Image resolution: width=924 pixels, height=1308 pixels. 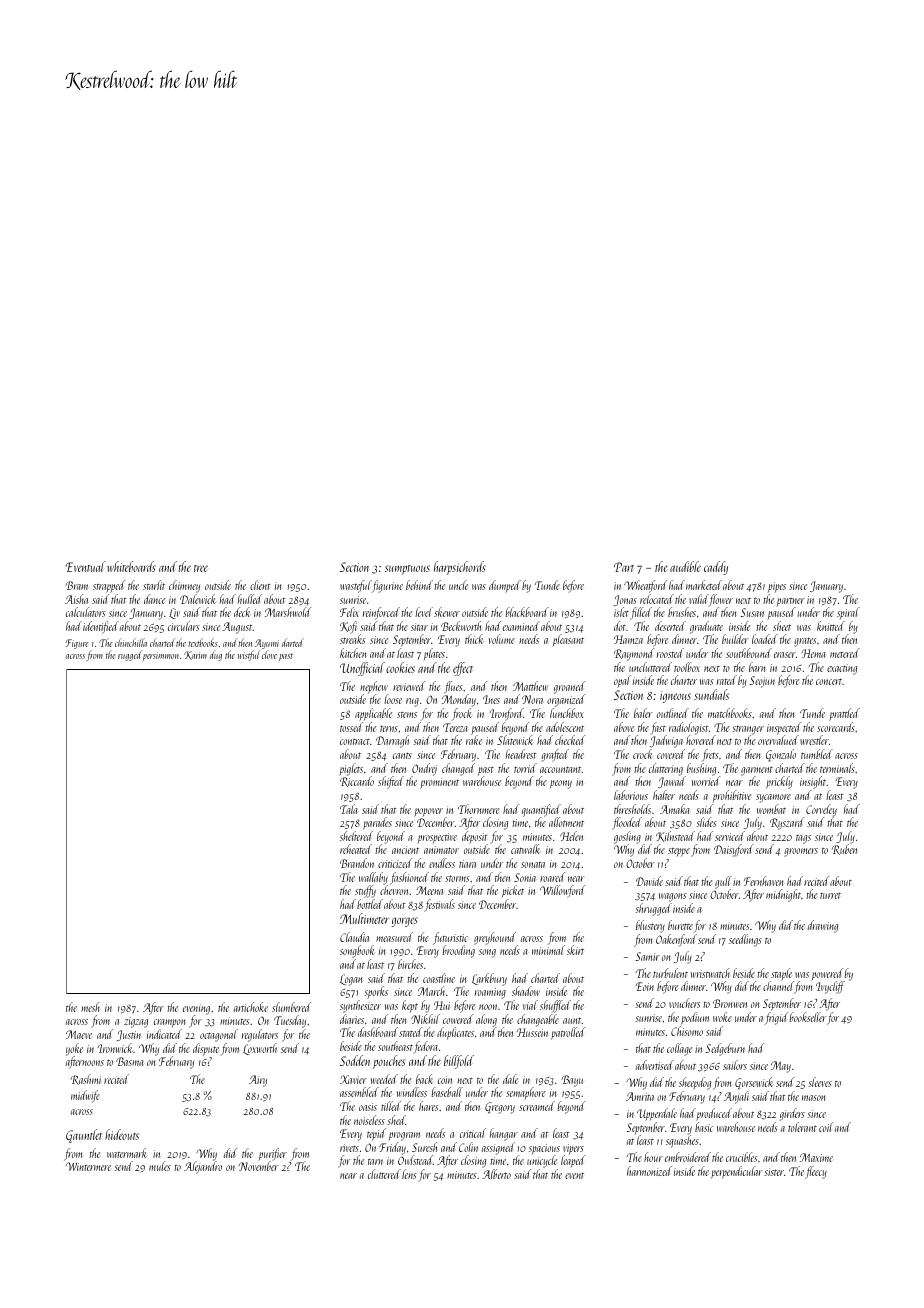 I want to click on tossed, so click(x=351, y=727).
